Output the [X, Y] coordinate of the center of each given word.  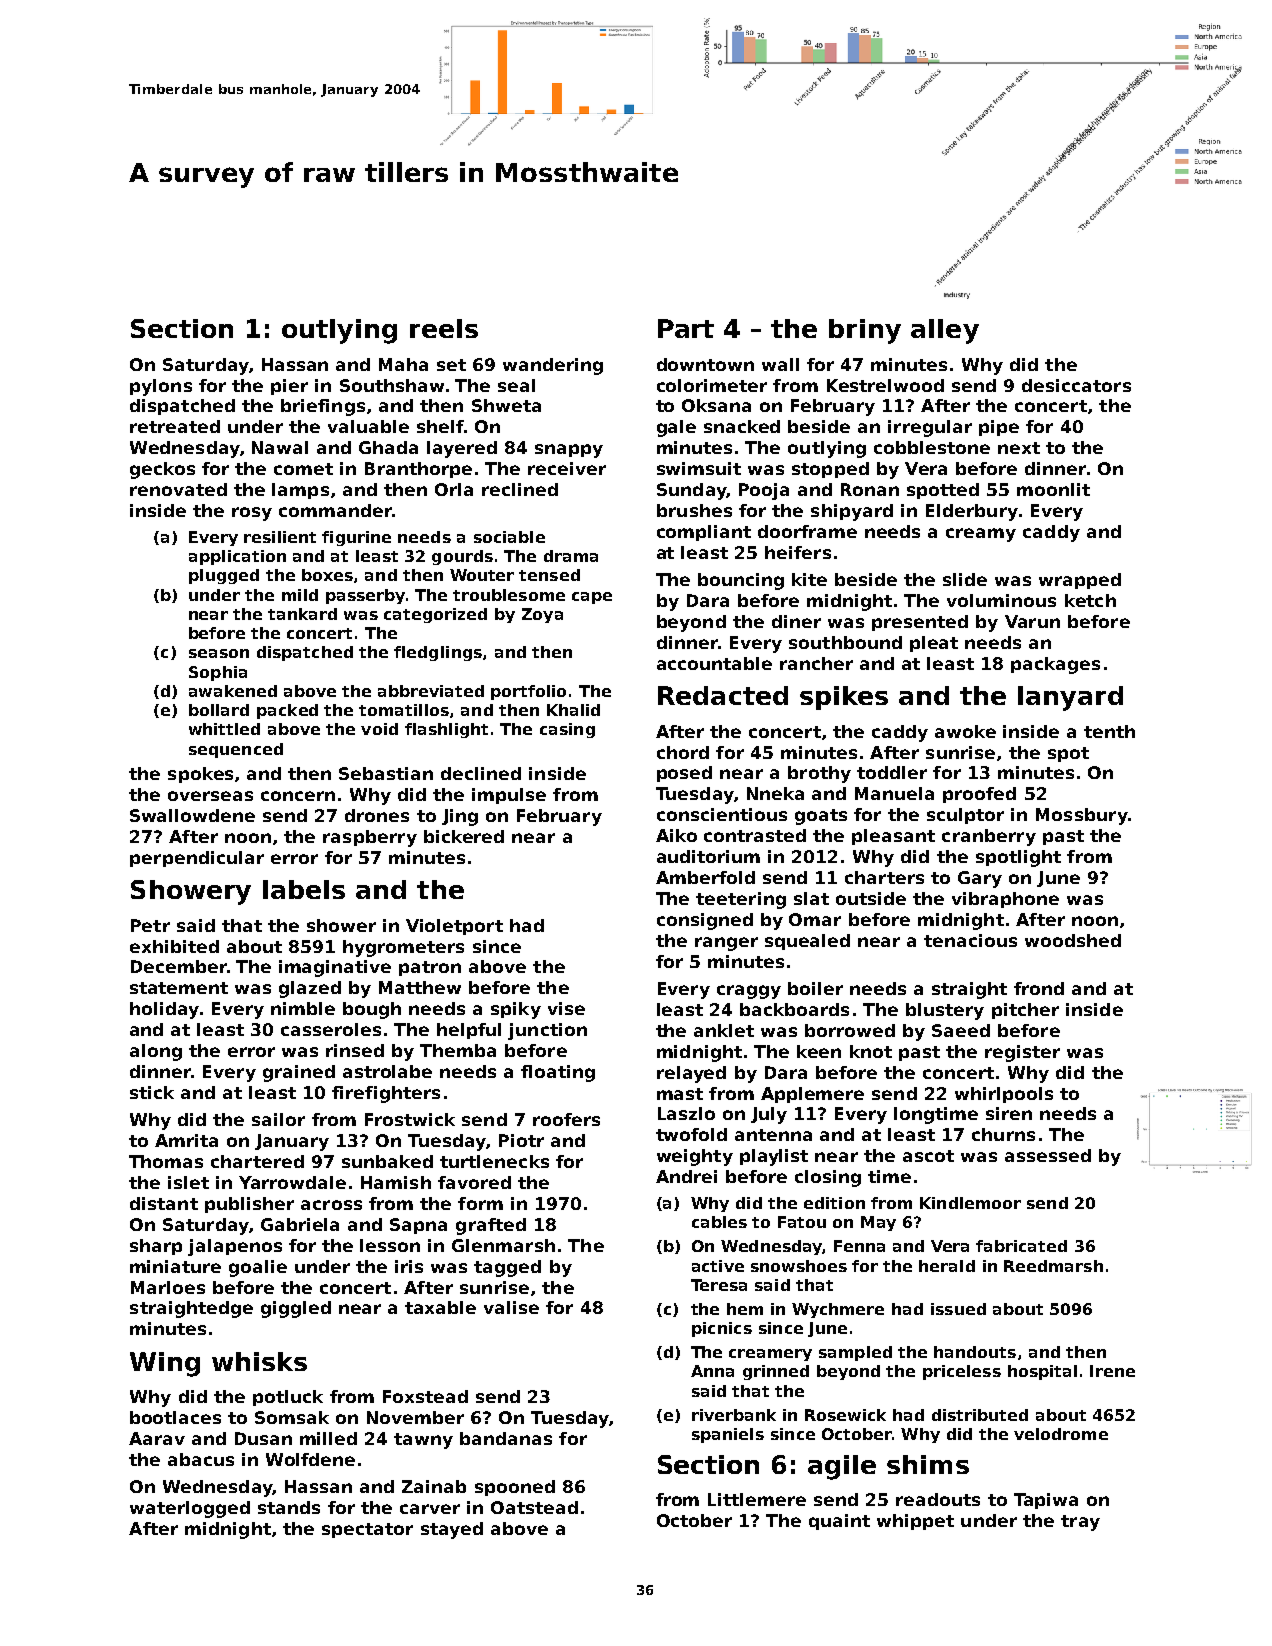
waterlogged [190, 1509]
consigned [705, 921]
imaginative [335, 968]
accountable [714, 663]
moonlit [1053, 489]
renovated [178, 489]
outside [871, 898]
